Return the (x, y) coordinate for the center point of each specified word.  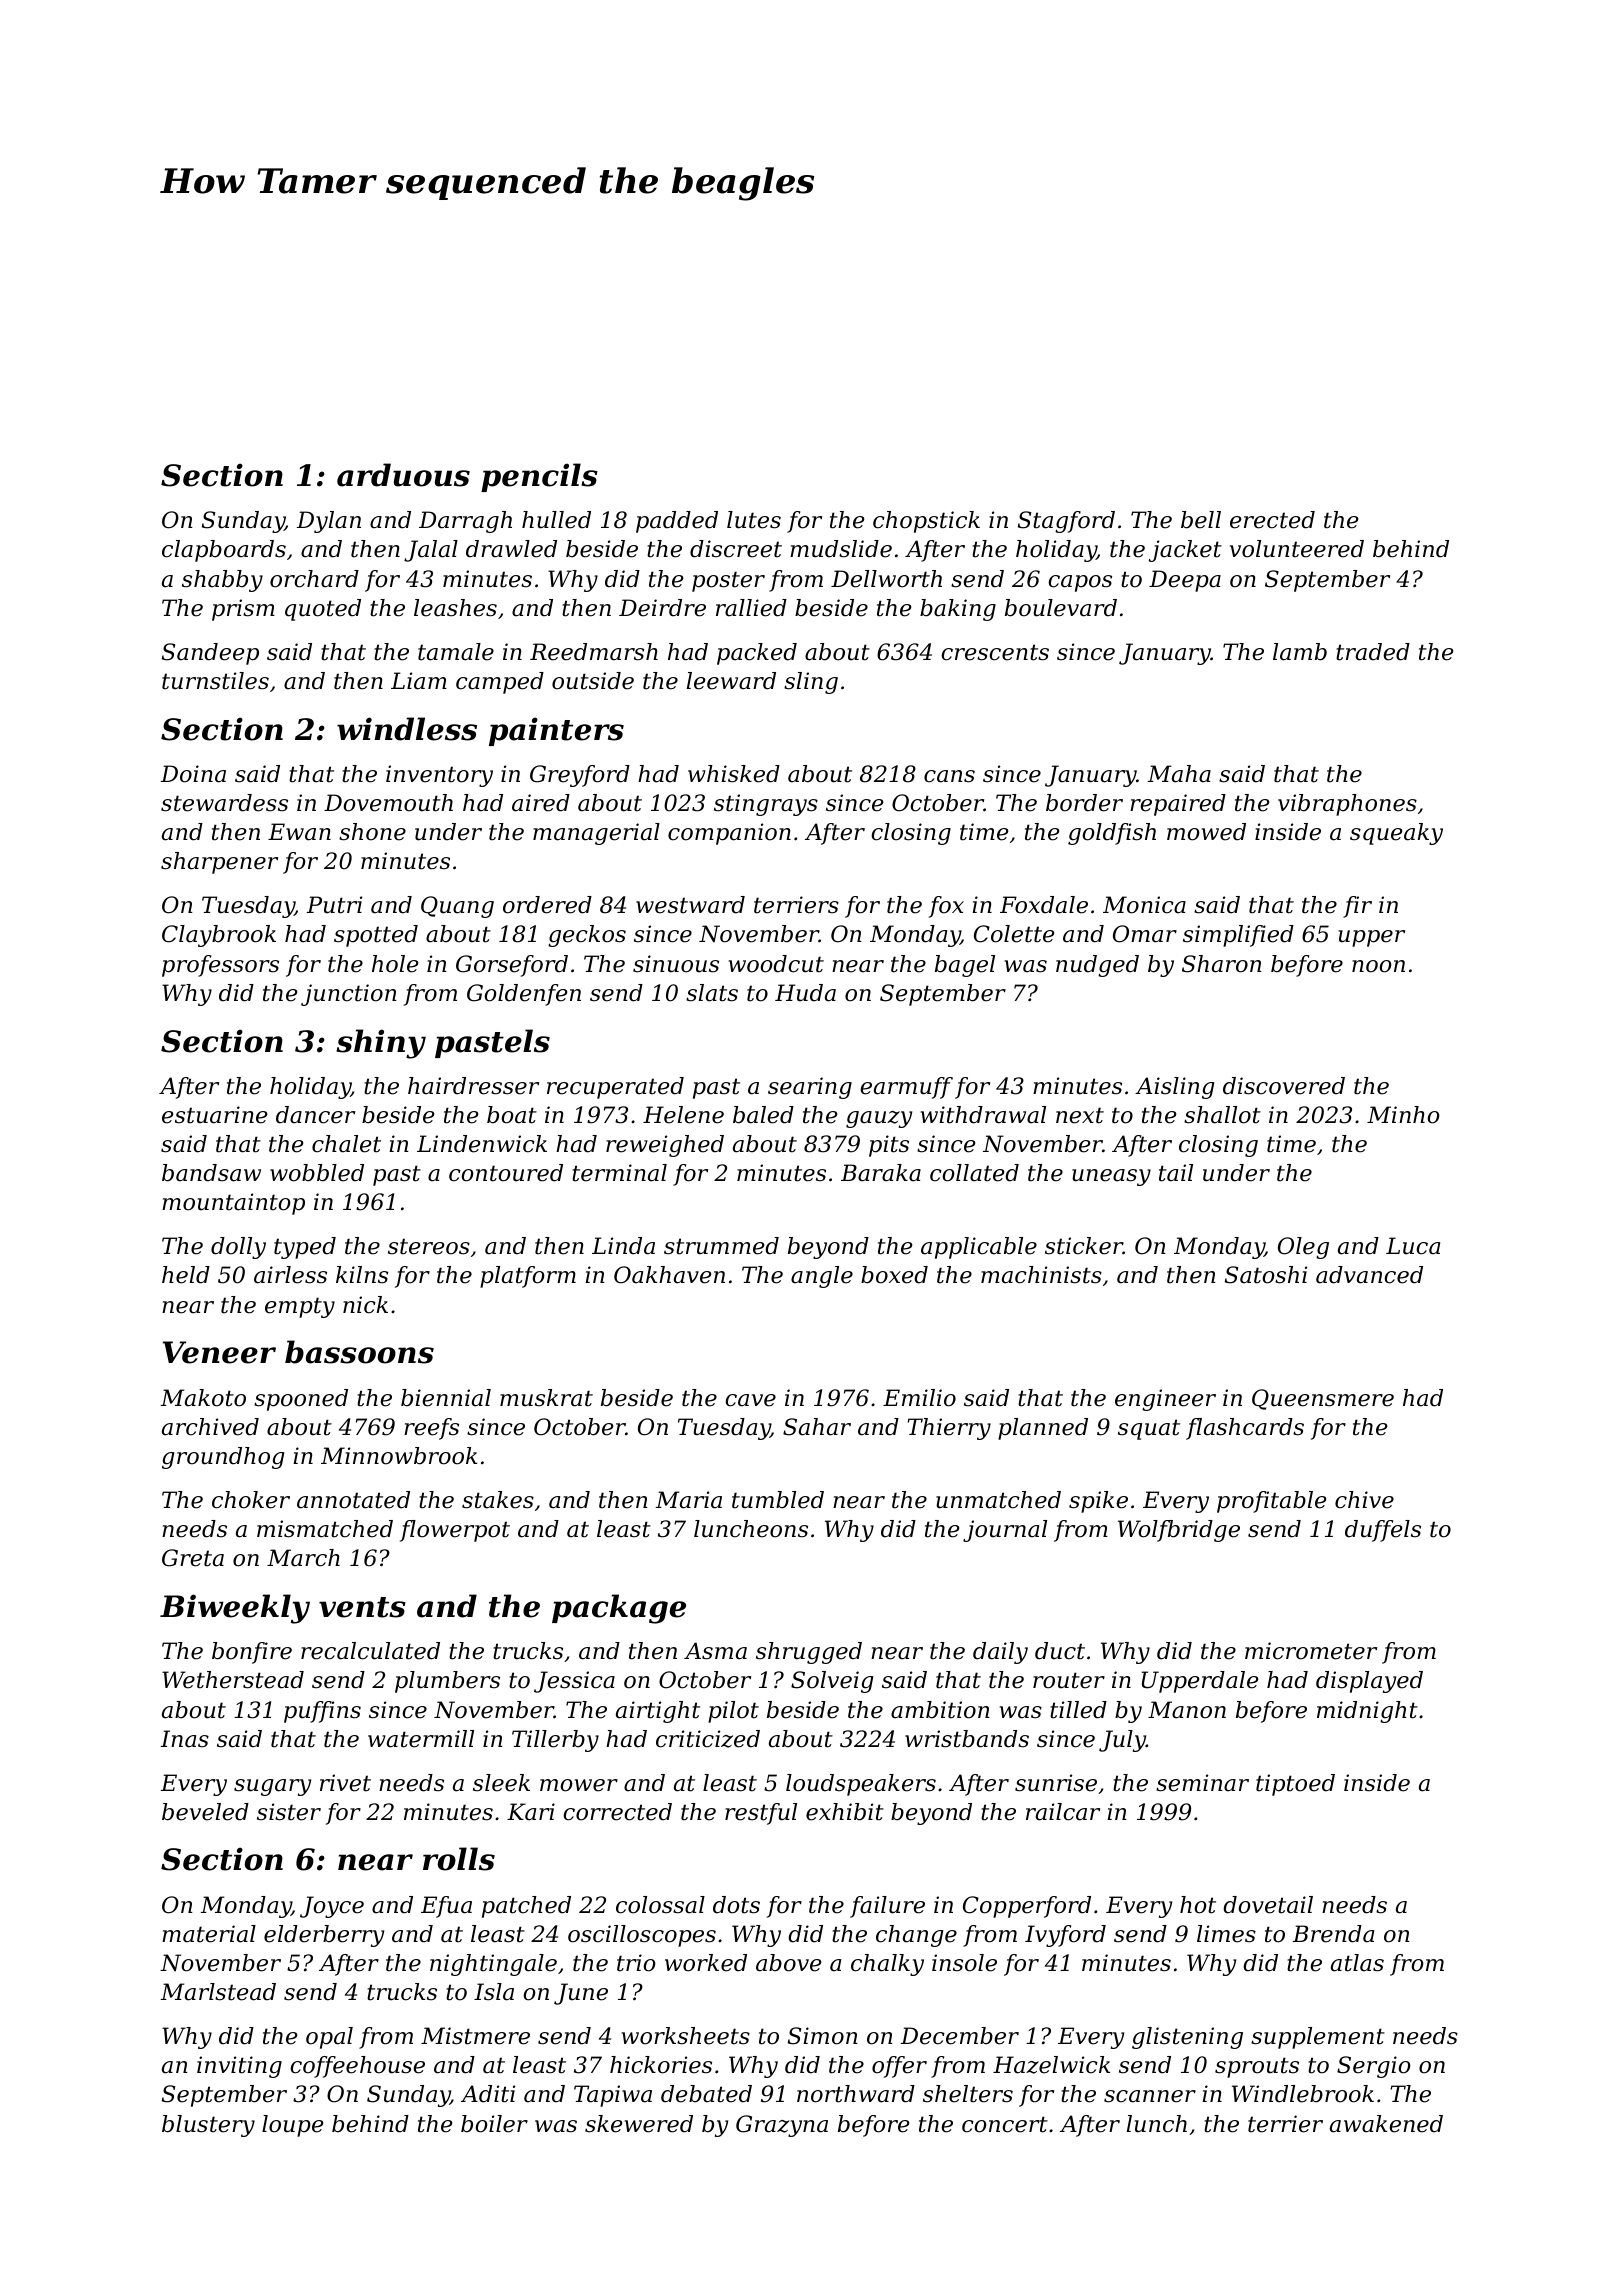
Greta (193, 1558)
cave (750, 1400)
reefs (431, 1429)
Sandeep (210, 654)
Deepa (1185, 581)
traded (1373, 652)
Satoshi (1266, 1275)
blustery (208, 2126)
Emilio (919, 1398)
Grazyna (782, 2126)
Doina (193, 774)
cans (949, 776)
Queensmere (1323, 1399)
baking (958, 610)
